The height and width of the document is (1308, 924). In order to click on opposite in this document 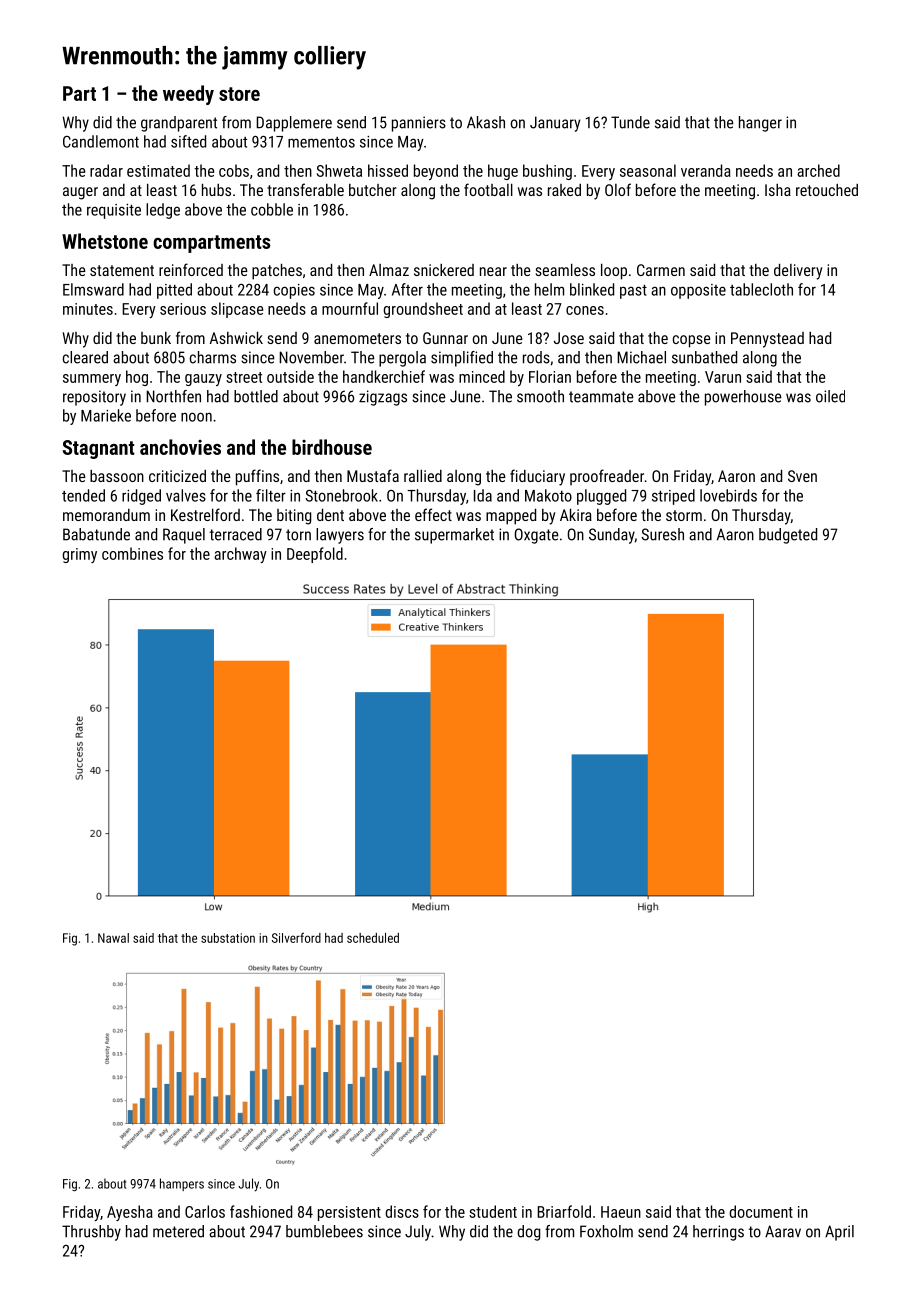, I will do `click(698, 291)`.
